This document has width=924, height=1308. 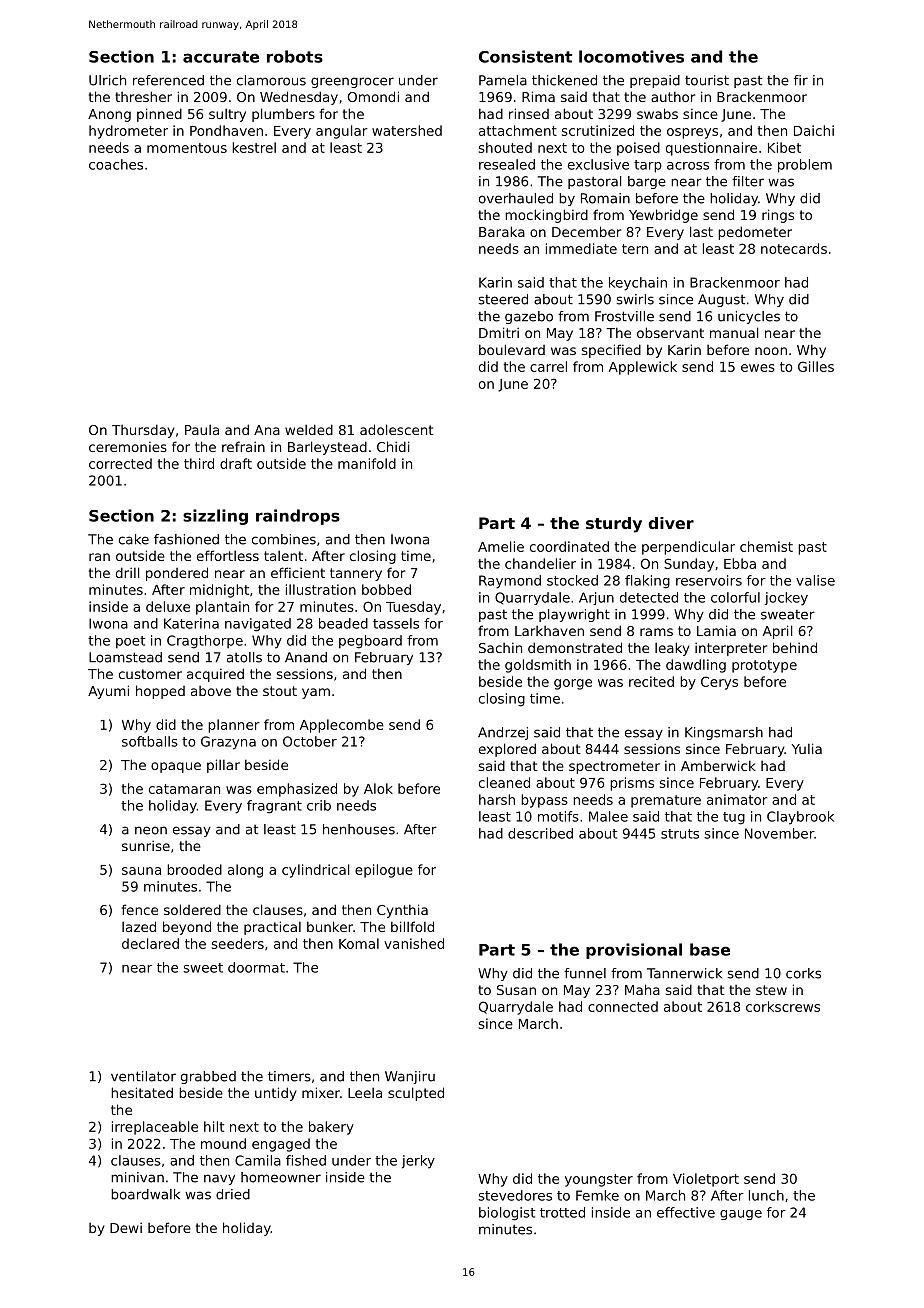 I want to click on Applecombe, so click(x=342, y=726).
